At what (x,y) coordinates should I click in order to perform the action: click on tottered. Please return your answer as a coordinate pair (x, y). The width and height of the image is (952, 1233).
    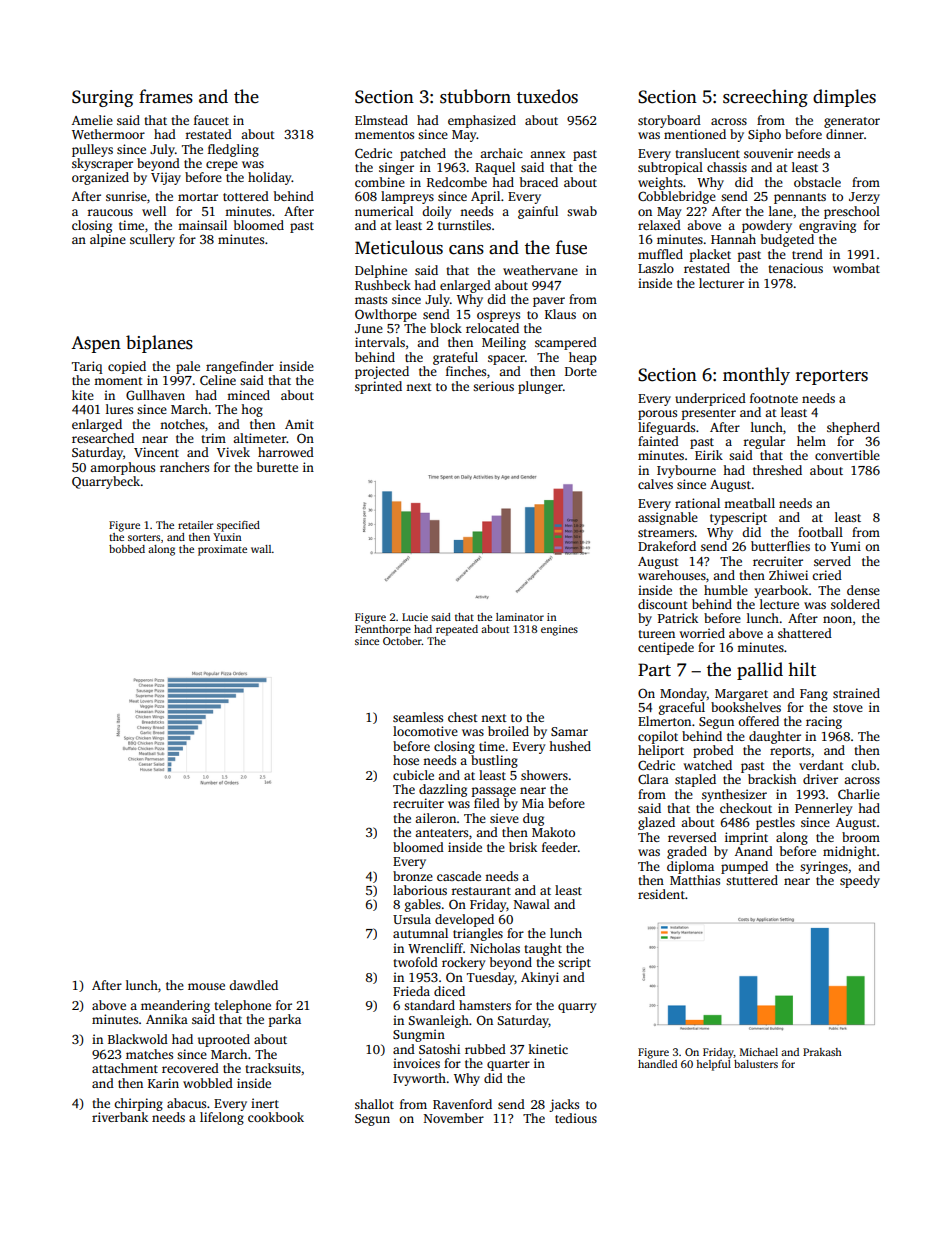
    Looking at the image, I should click on (246, 196).
